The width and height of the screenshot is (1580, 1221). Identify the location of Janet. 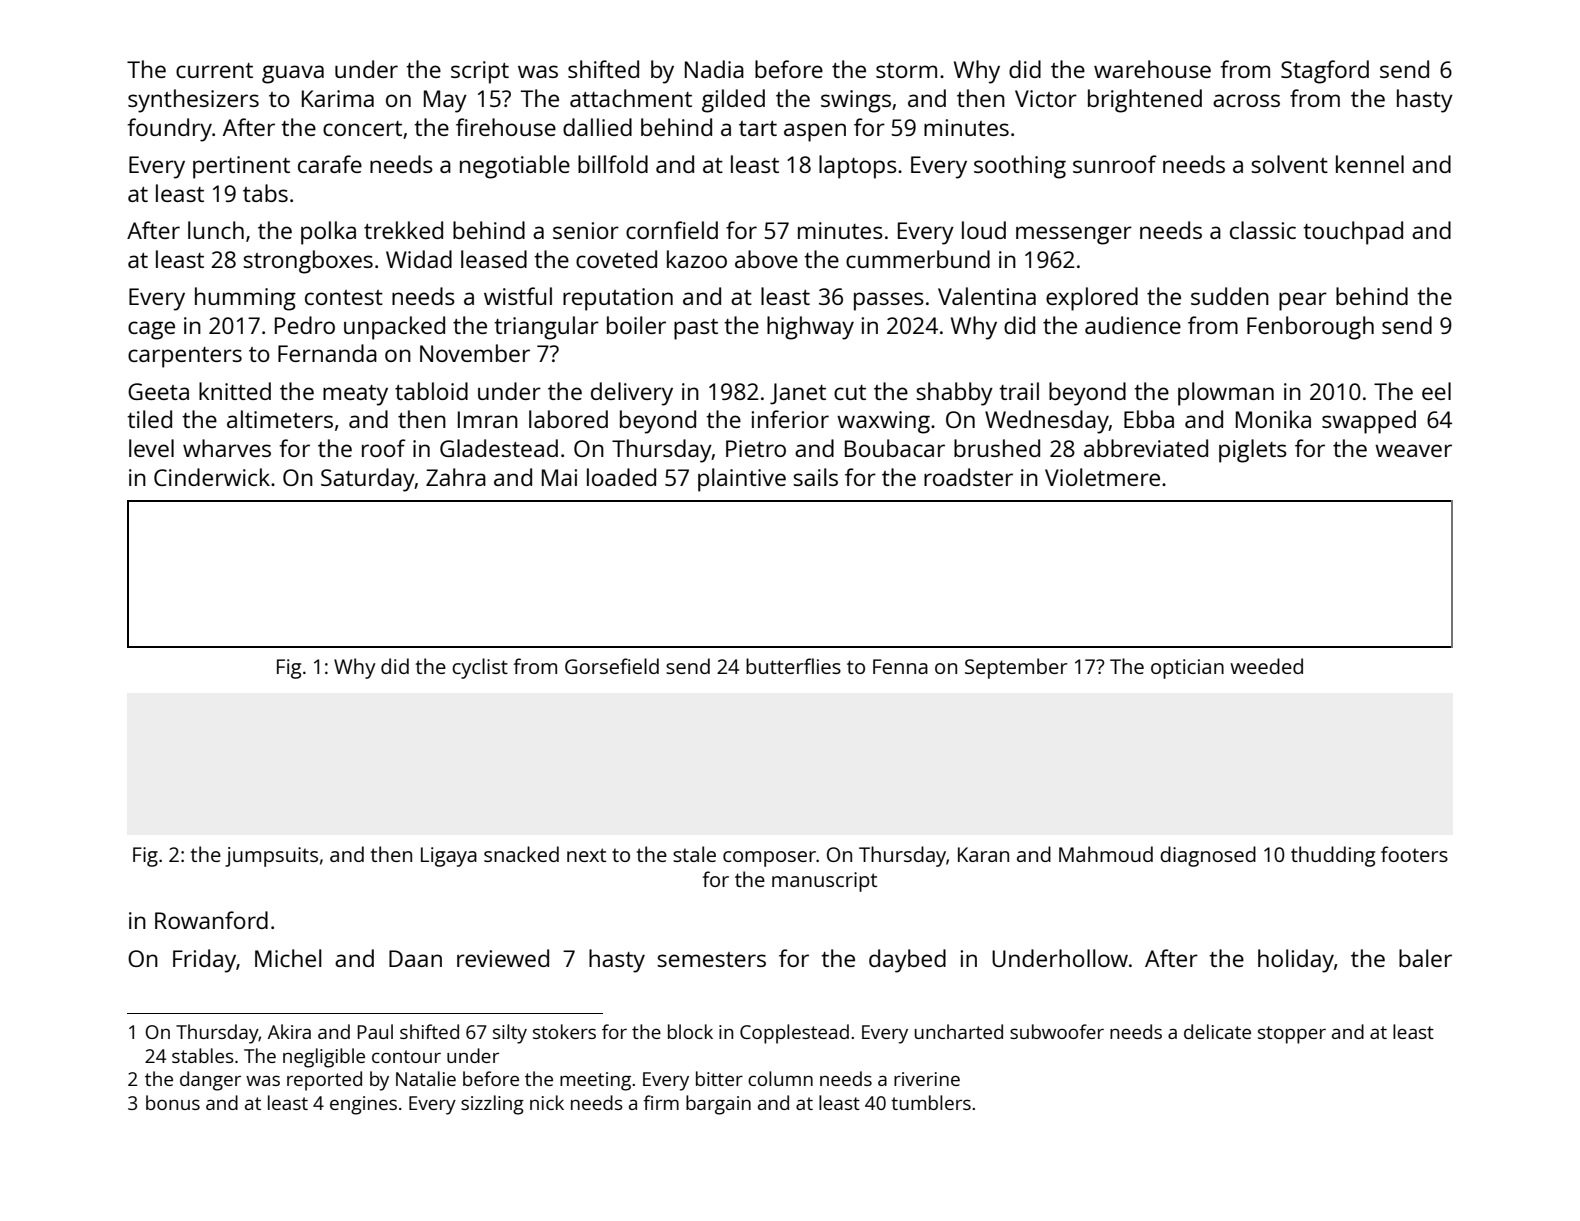
(798, 394).
